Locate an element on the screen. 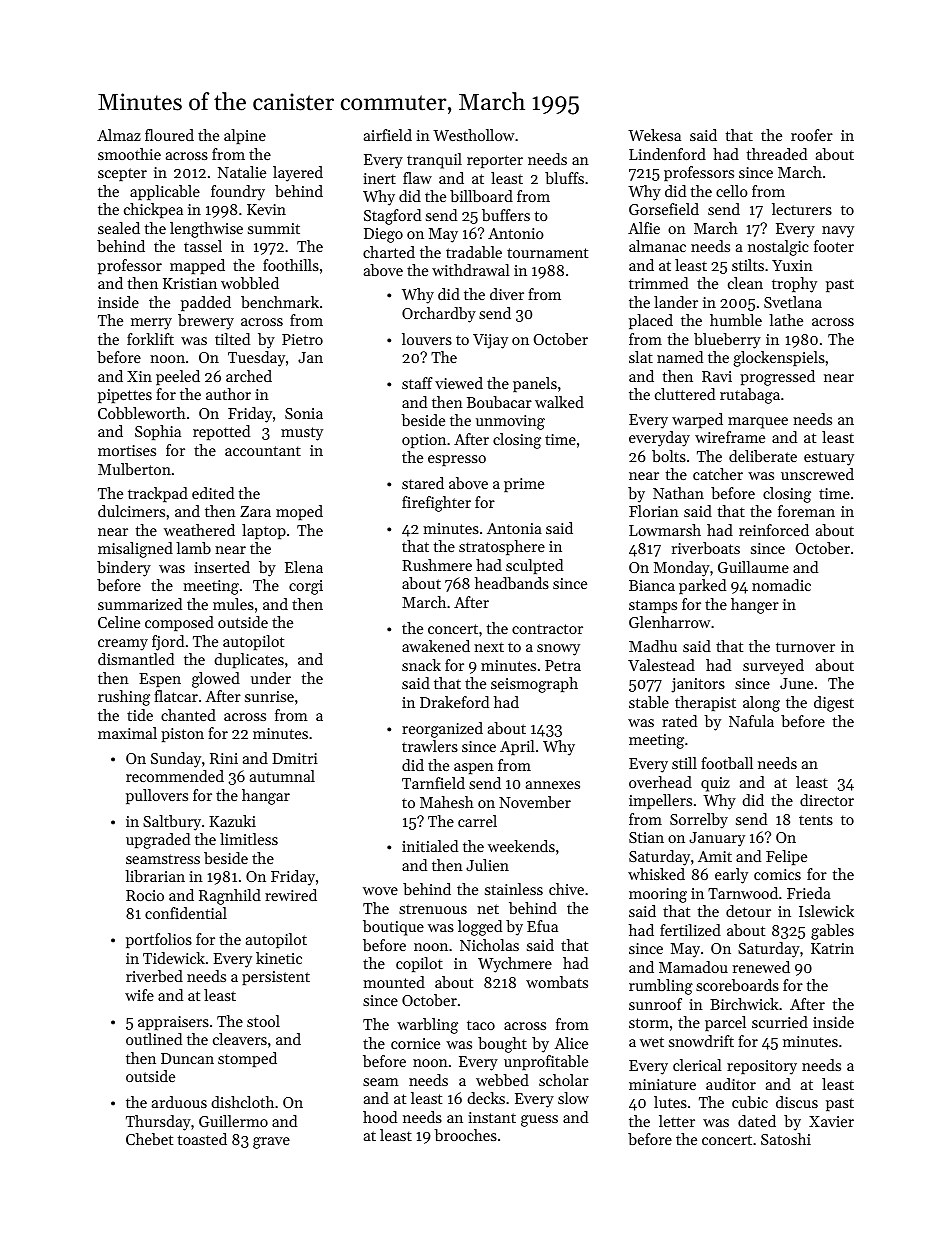 The height and width of the screenshot is (1233, 952). Glenharrow is located at coordinates (670, 622).
